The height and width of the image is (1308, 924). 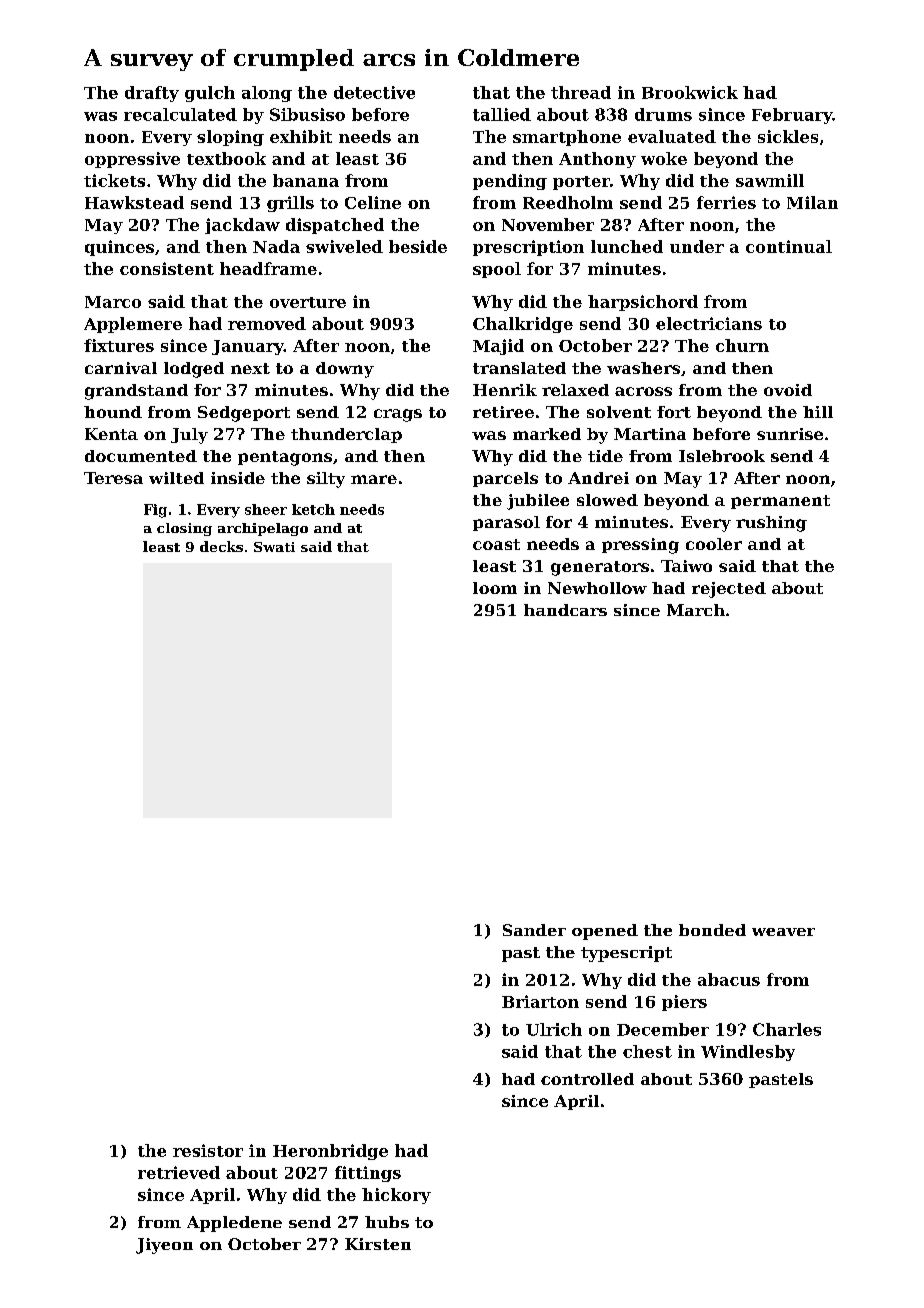 I want to click on woke, so click(x=664, y=158).
